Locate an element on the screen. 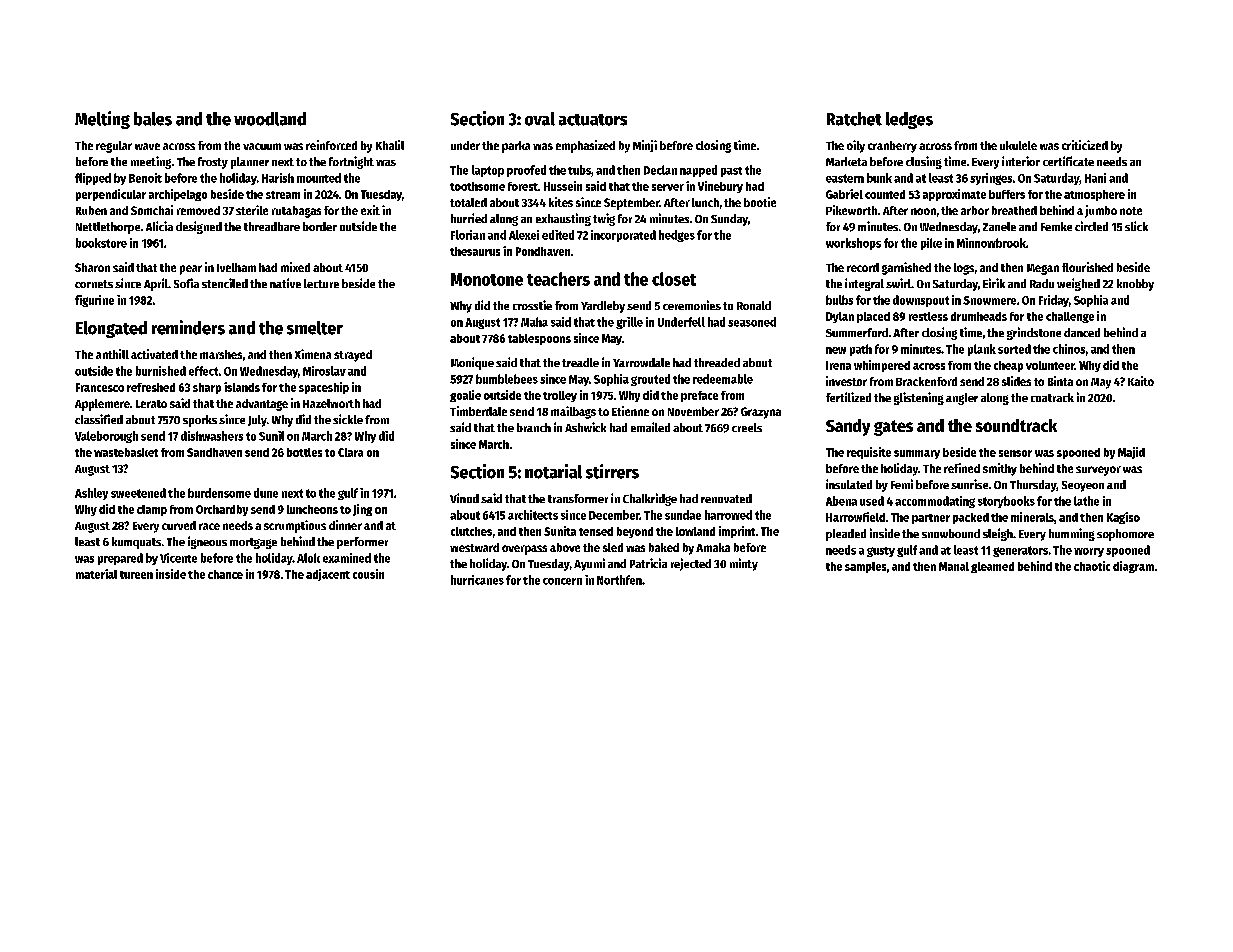 This screenshot has width=1233, height=952. beyond is located at coordinates (635, 532).
